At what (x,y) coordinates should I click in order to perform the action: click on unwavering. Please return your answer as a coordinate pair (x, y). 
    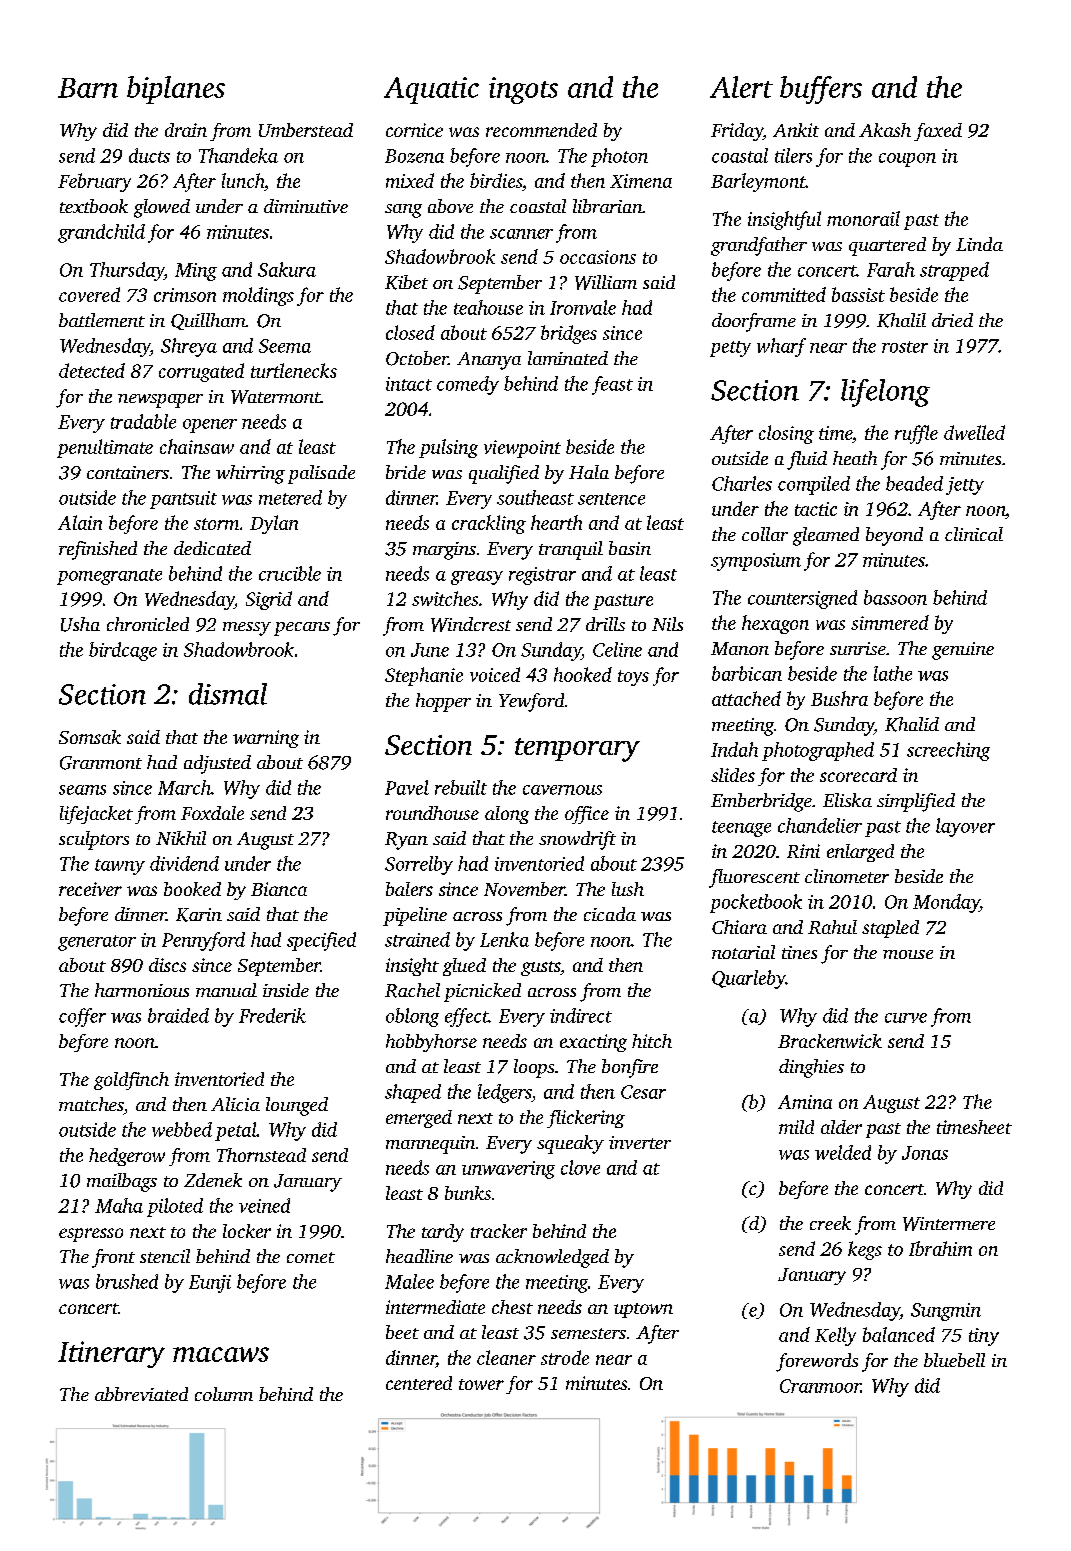
    Looking at the image, I should click on (508, 1170).
